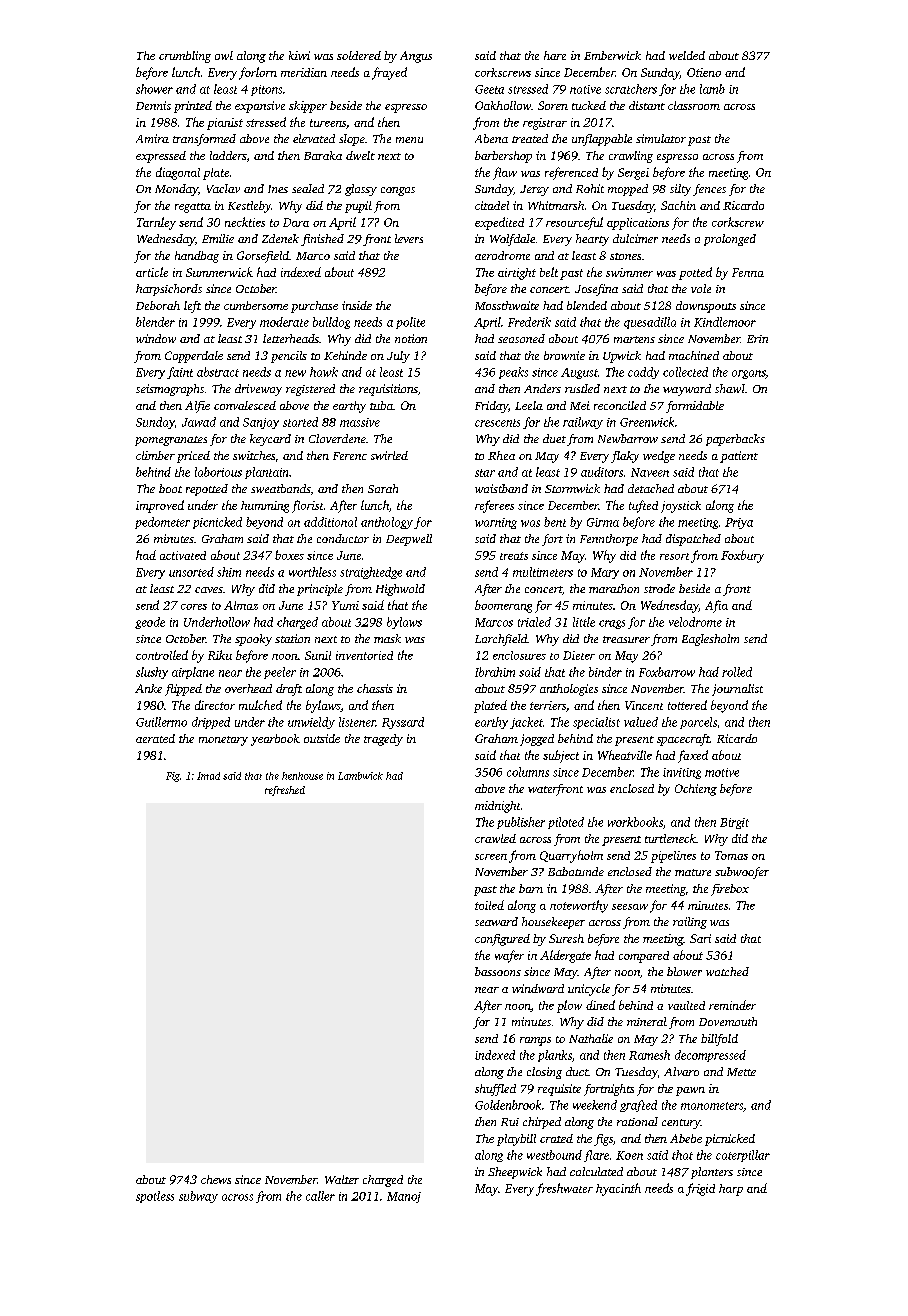 The width and height of the page is (908, 1316). What do you see at coordinates (534, 622) in the page?
I see `trialed` at bounding box center [534, 622].
